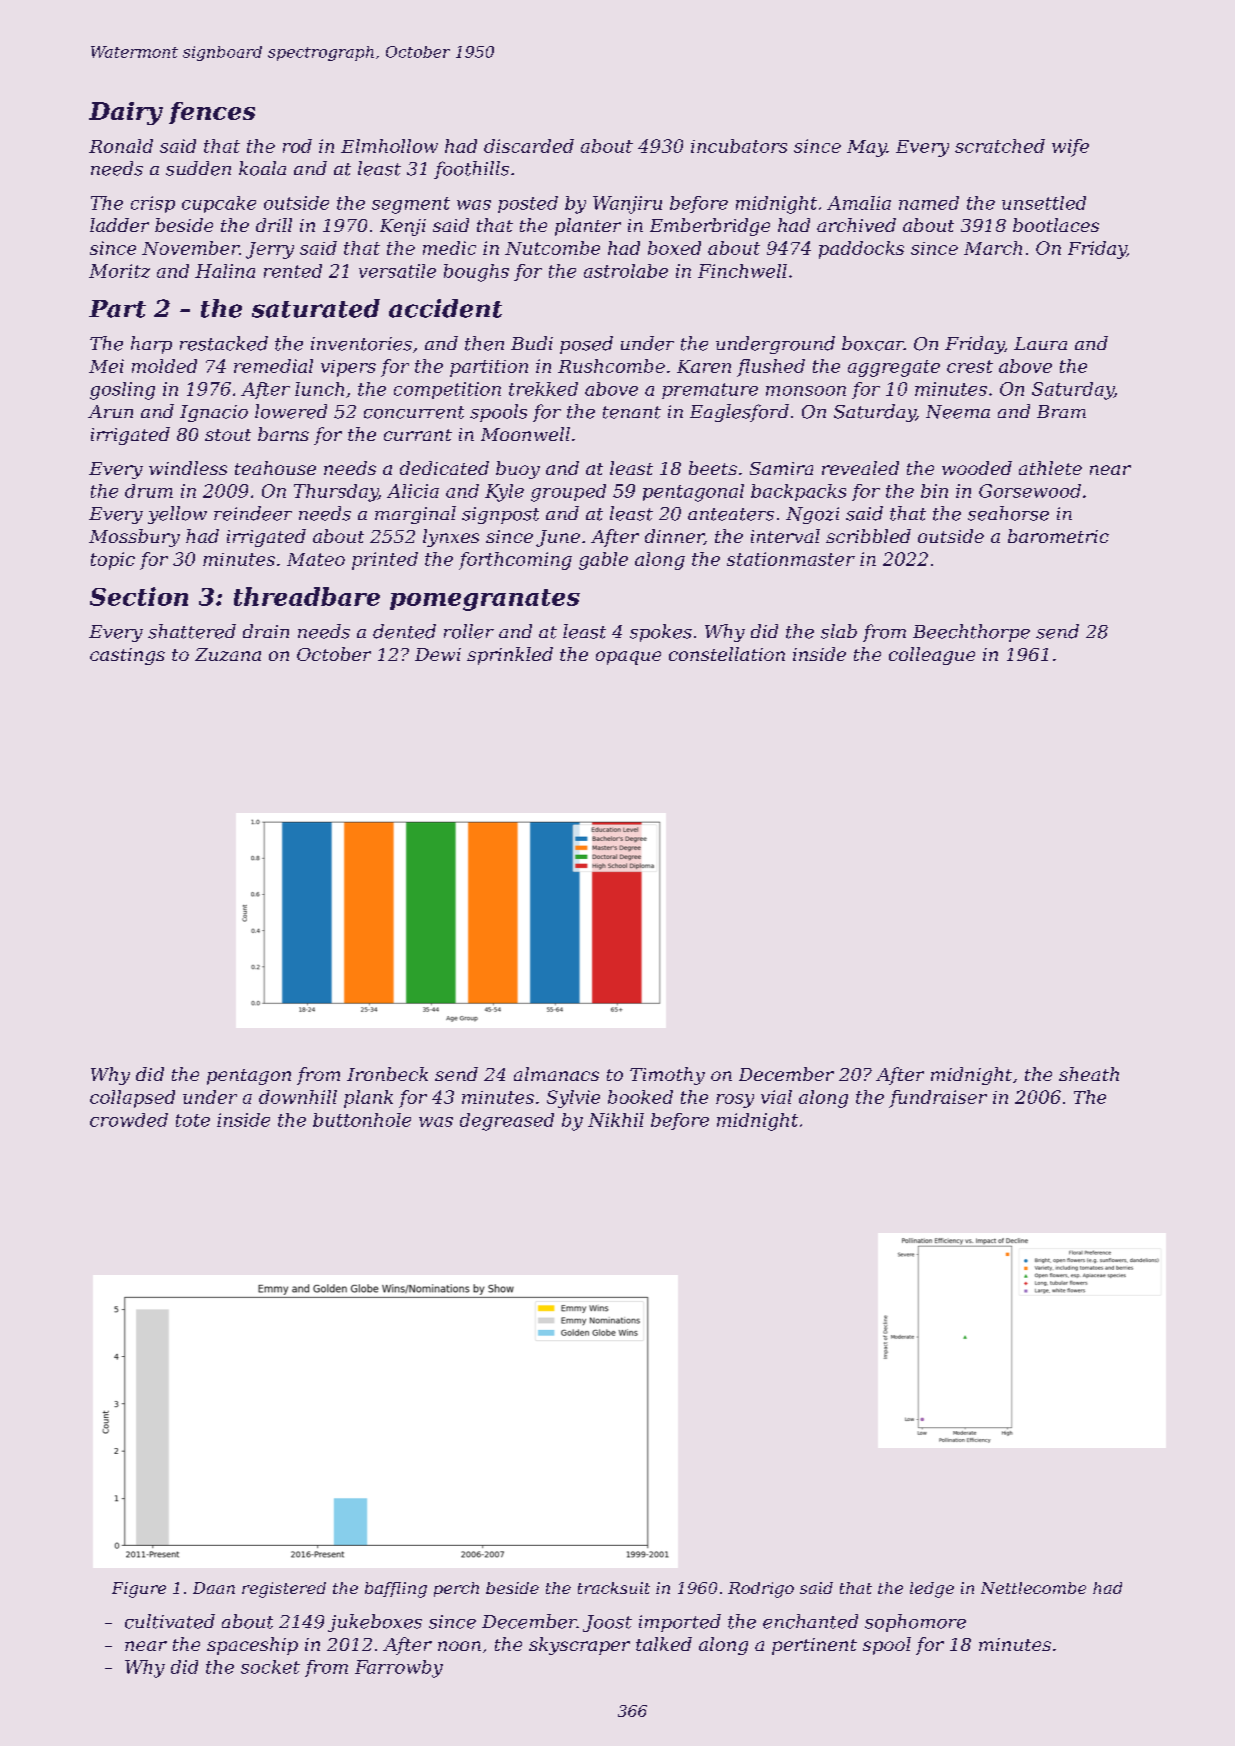 The image size is (1235, 1746). What do you see at coordinates (270, 1667) in the screenshot?
I see `socket` at bounding box center [270, 1667].
